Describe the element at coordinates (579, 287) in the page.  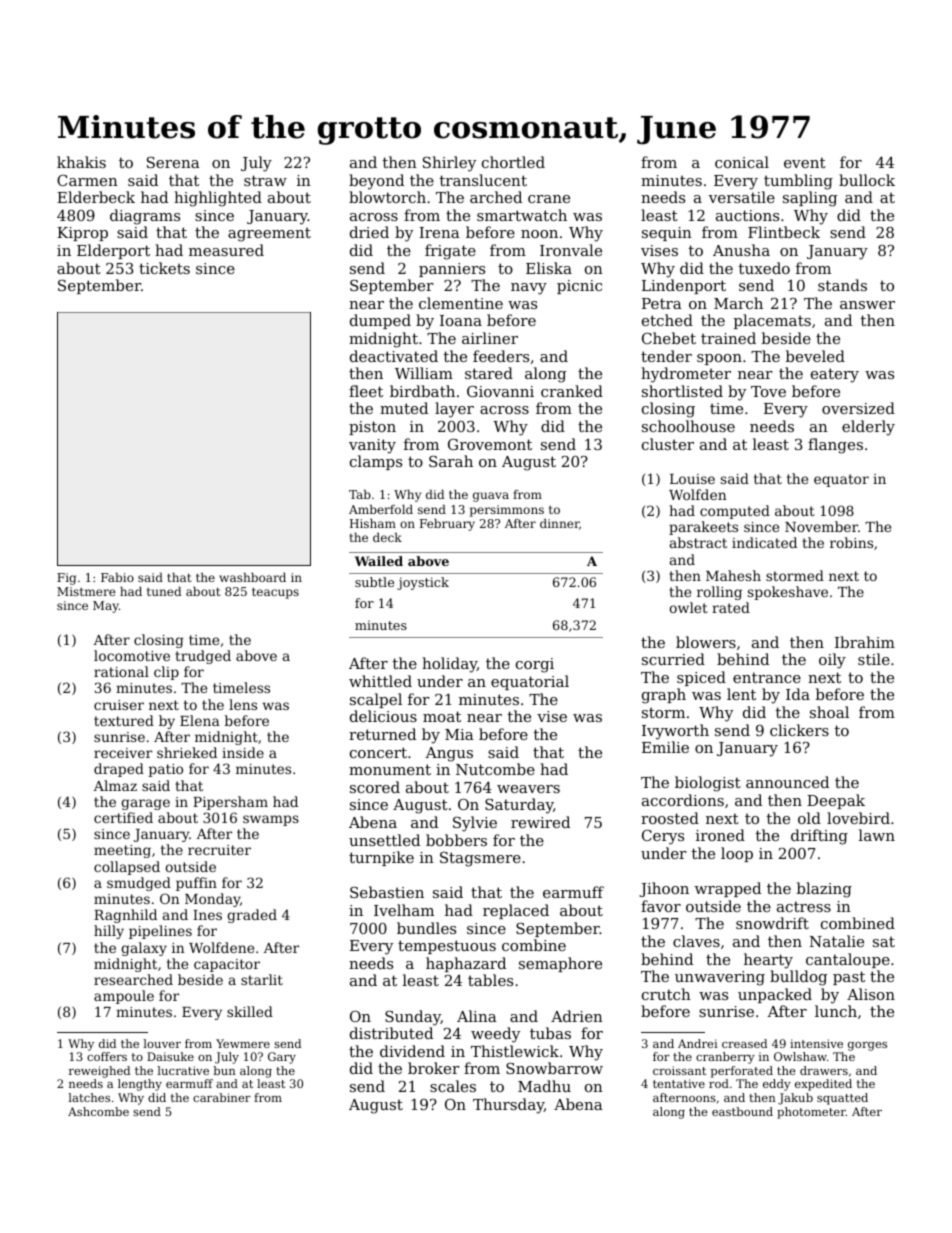
I see `picnic` at that location.
